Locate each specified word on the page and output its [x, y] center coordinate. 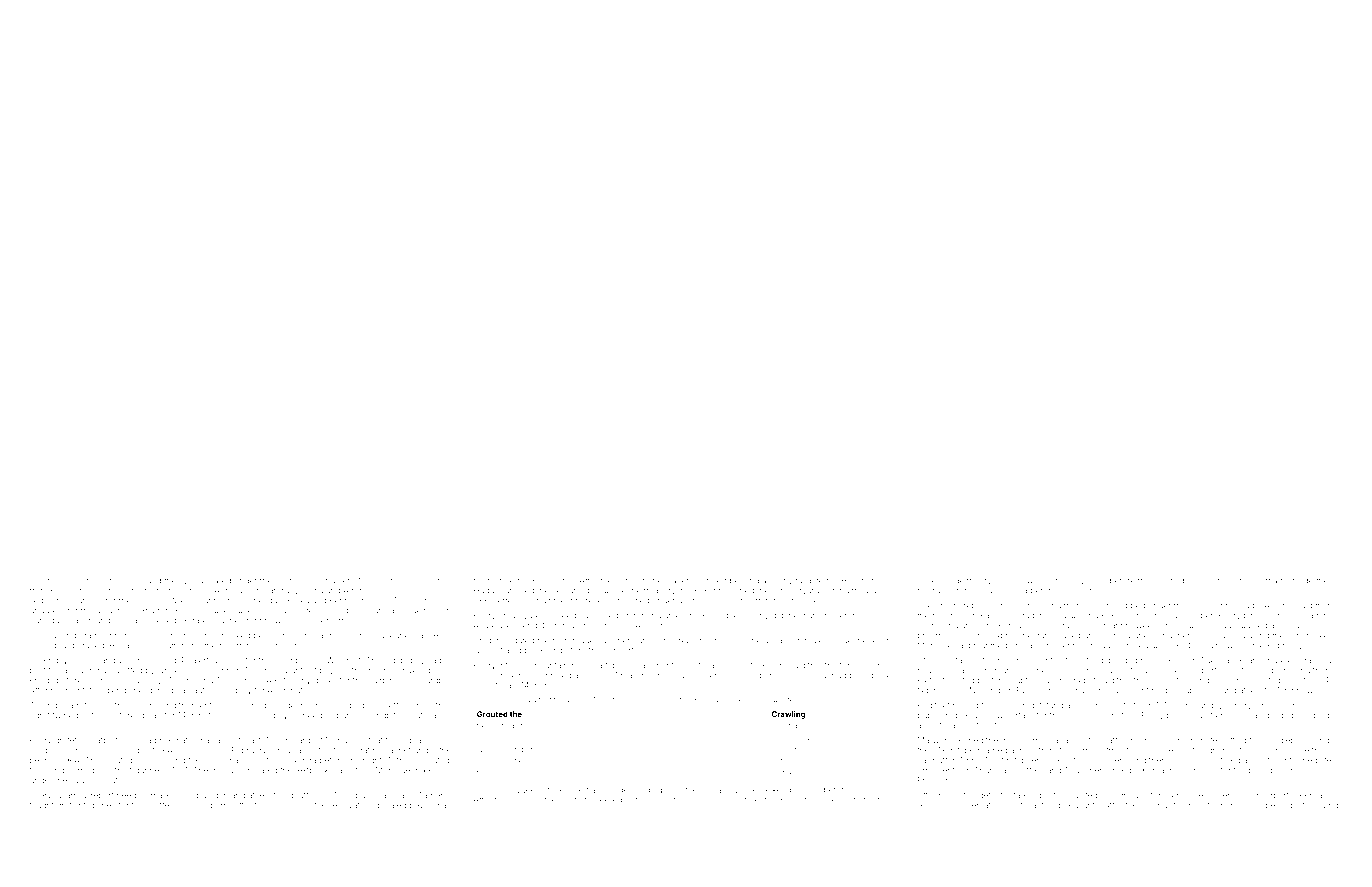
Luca [194, 581]
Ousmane [1293, 705]
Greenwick [494, 675]
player [677, 582]
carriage [1272, 582]
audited [161, 660]
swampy [71, 796]
